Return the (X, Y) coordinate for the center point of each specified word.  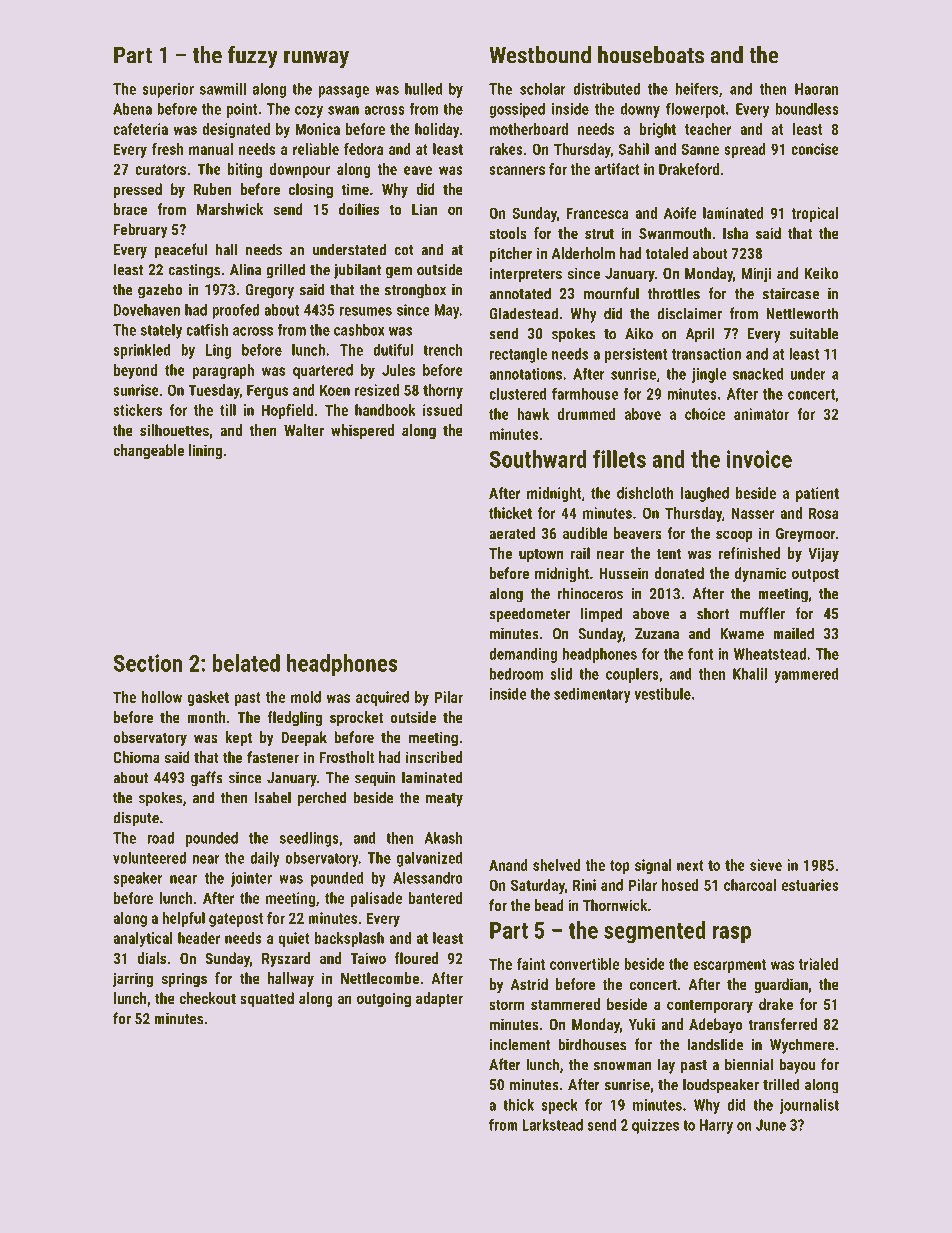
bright (658, 130)
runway (316, 59)
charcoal (750, 885)
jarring (132, 980)
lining (205, 451)
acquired (382, 698)
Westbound (540, 55)
